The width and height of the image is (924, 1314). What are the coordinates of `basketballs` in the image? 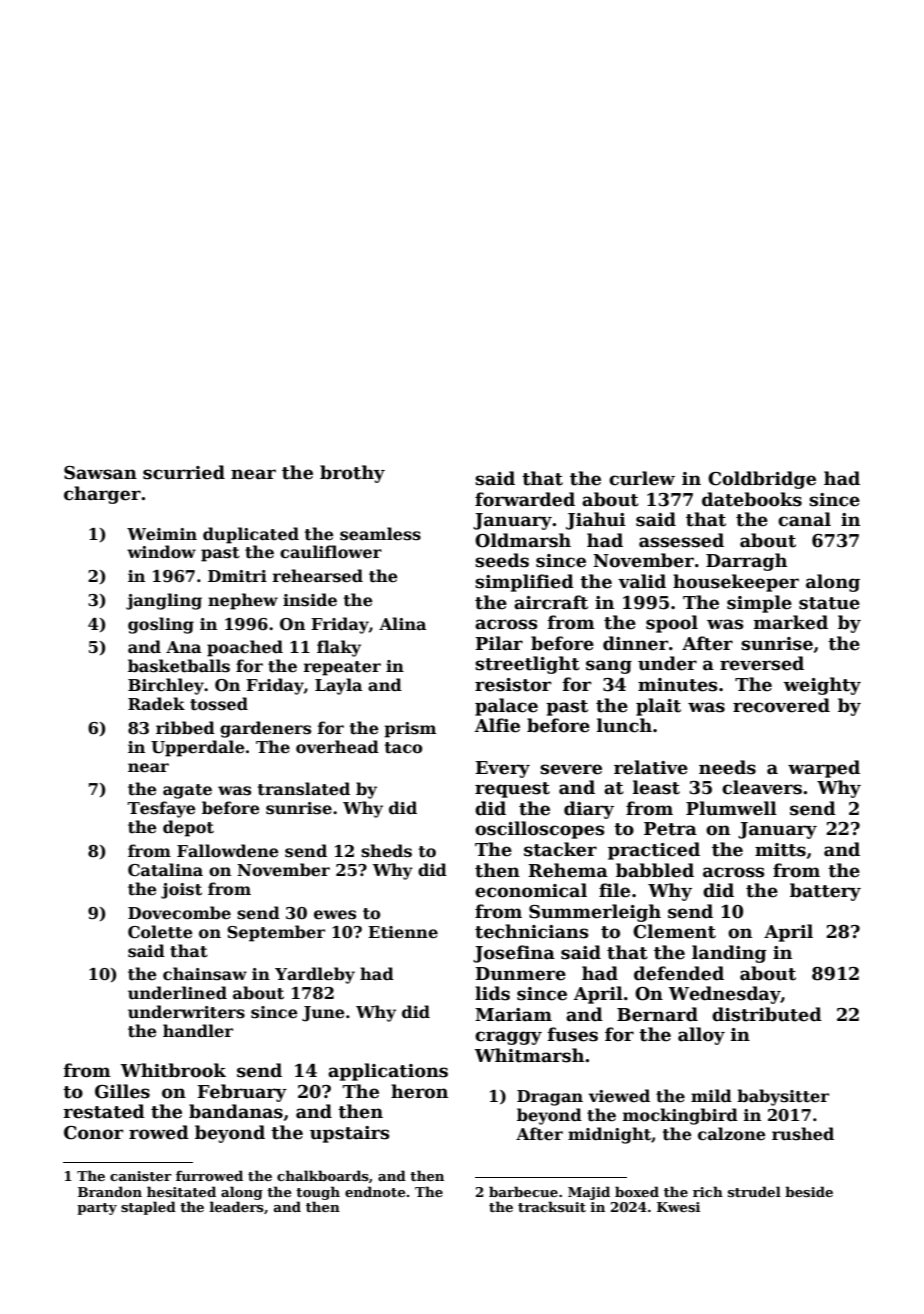 It's located at (179, 666).
